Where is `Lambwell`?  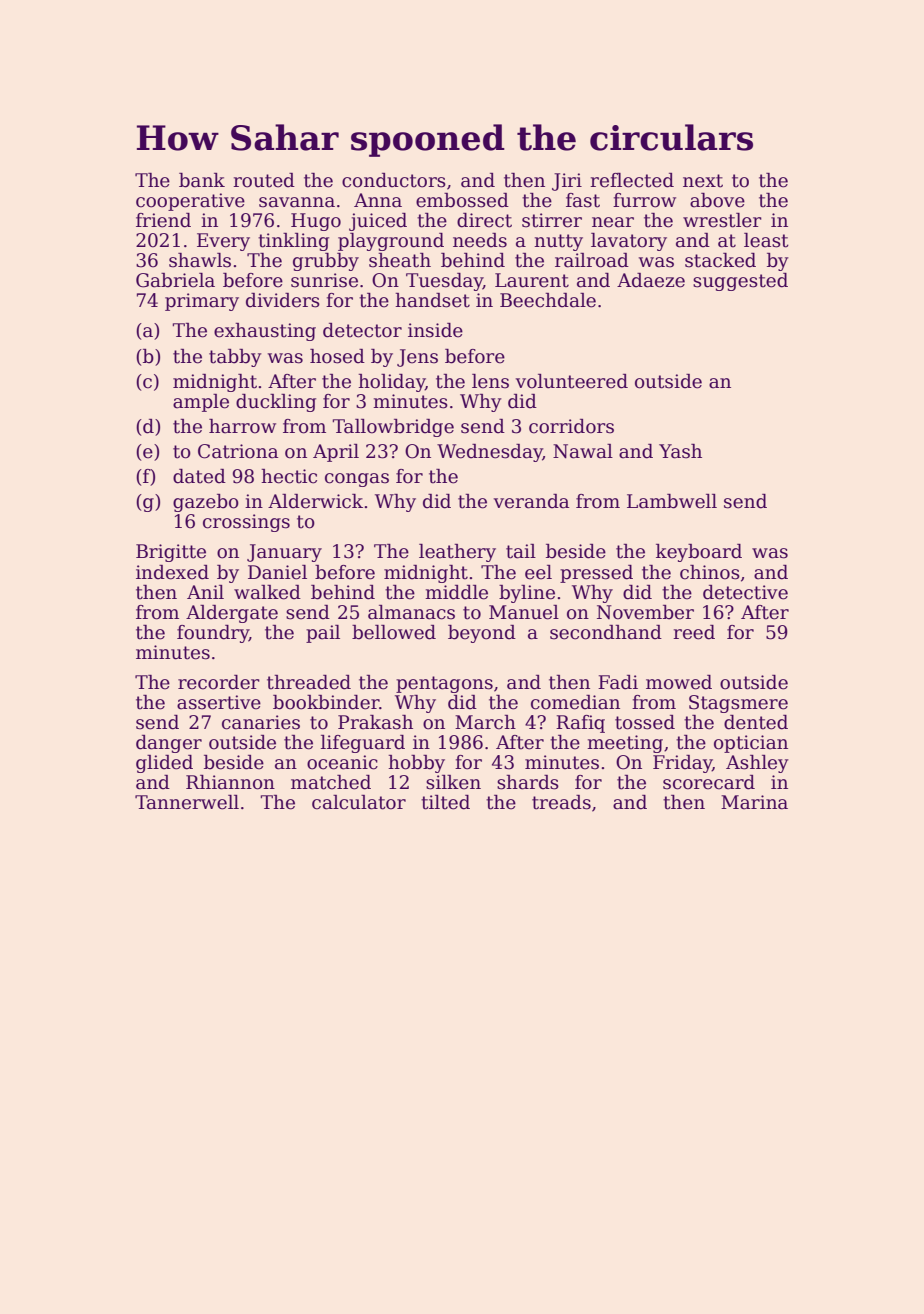 Lambwell is located at coordinates (672, 501).
